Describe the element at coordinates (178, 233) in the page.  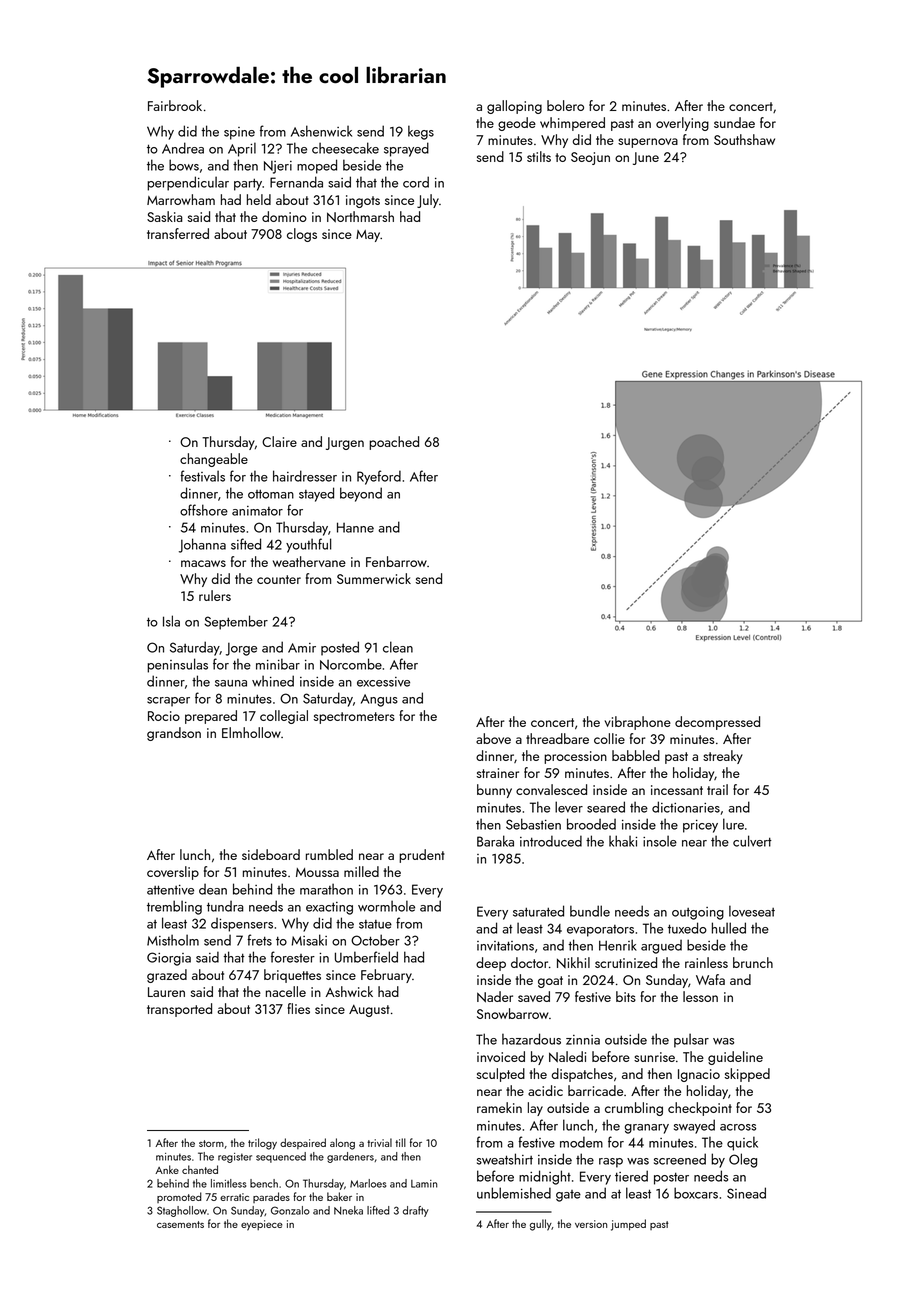
I see `transferred` at that location.
